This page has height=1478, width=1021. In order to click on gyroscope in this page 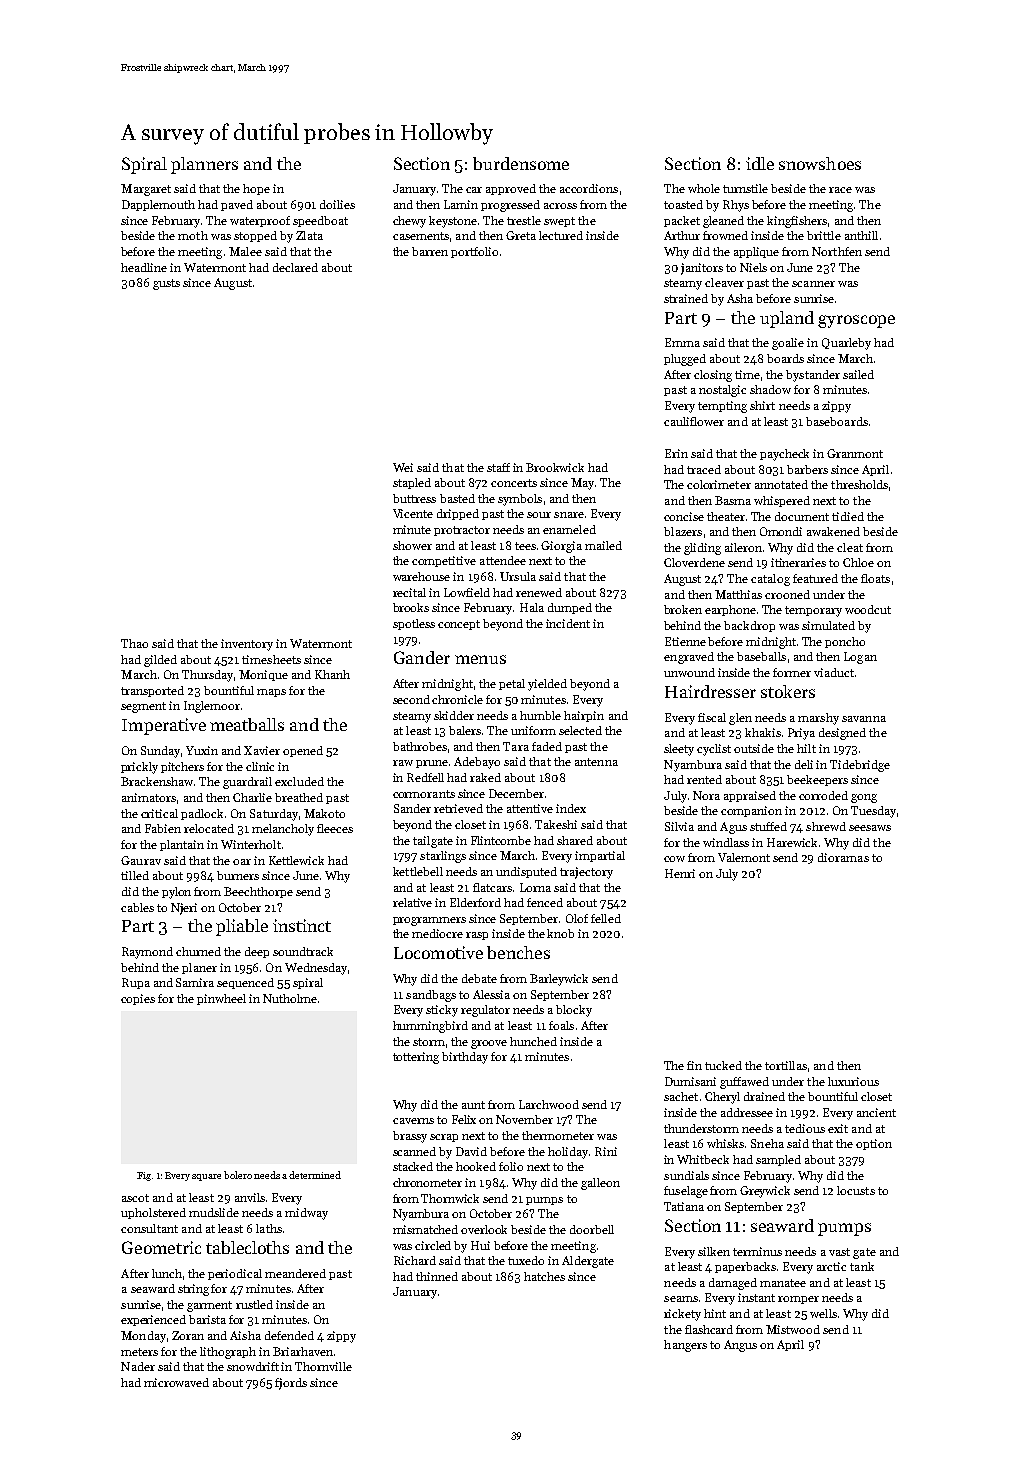, I will do `click(856, 321)`.
